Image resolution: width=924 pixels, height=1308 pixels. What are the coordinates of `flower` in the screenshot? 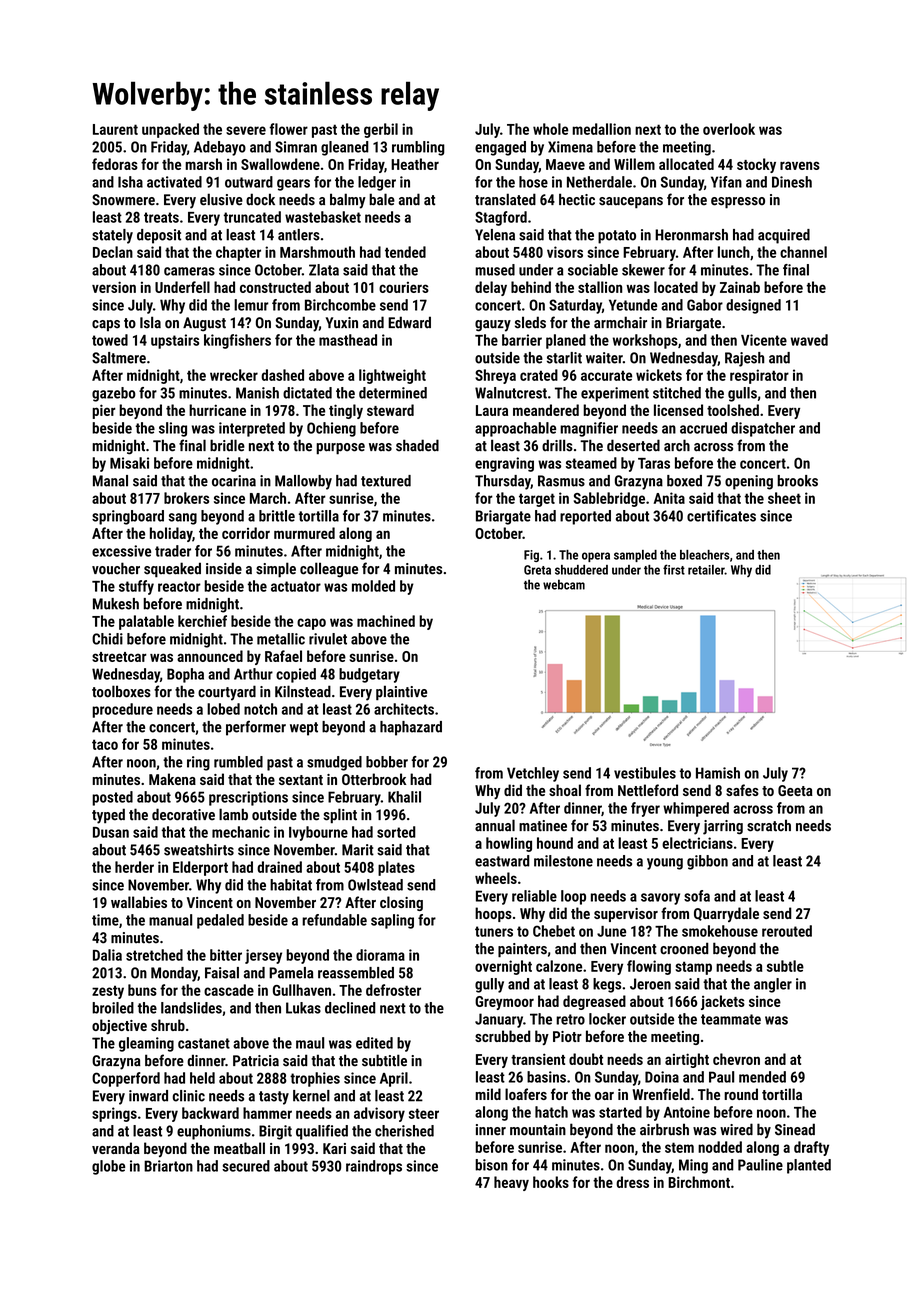 It's located at (288, 129).
